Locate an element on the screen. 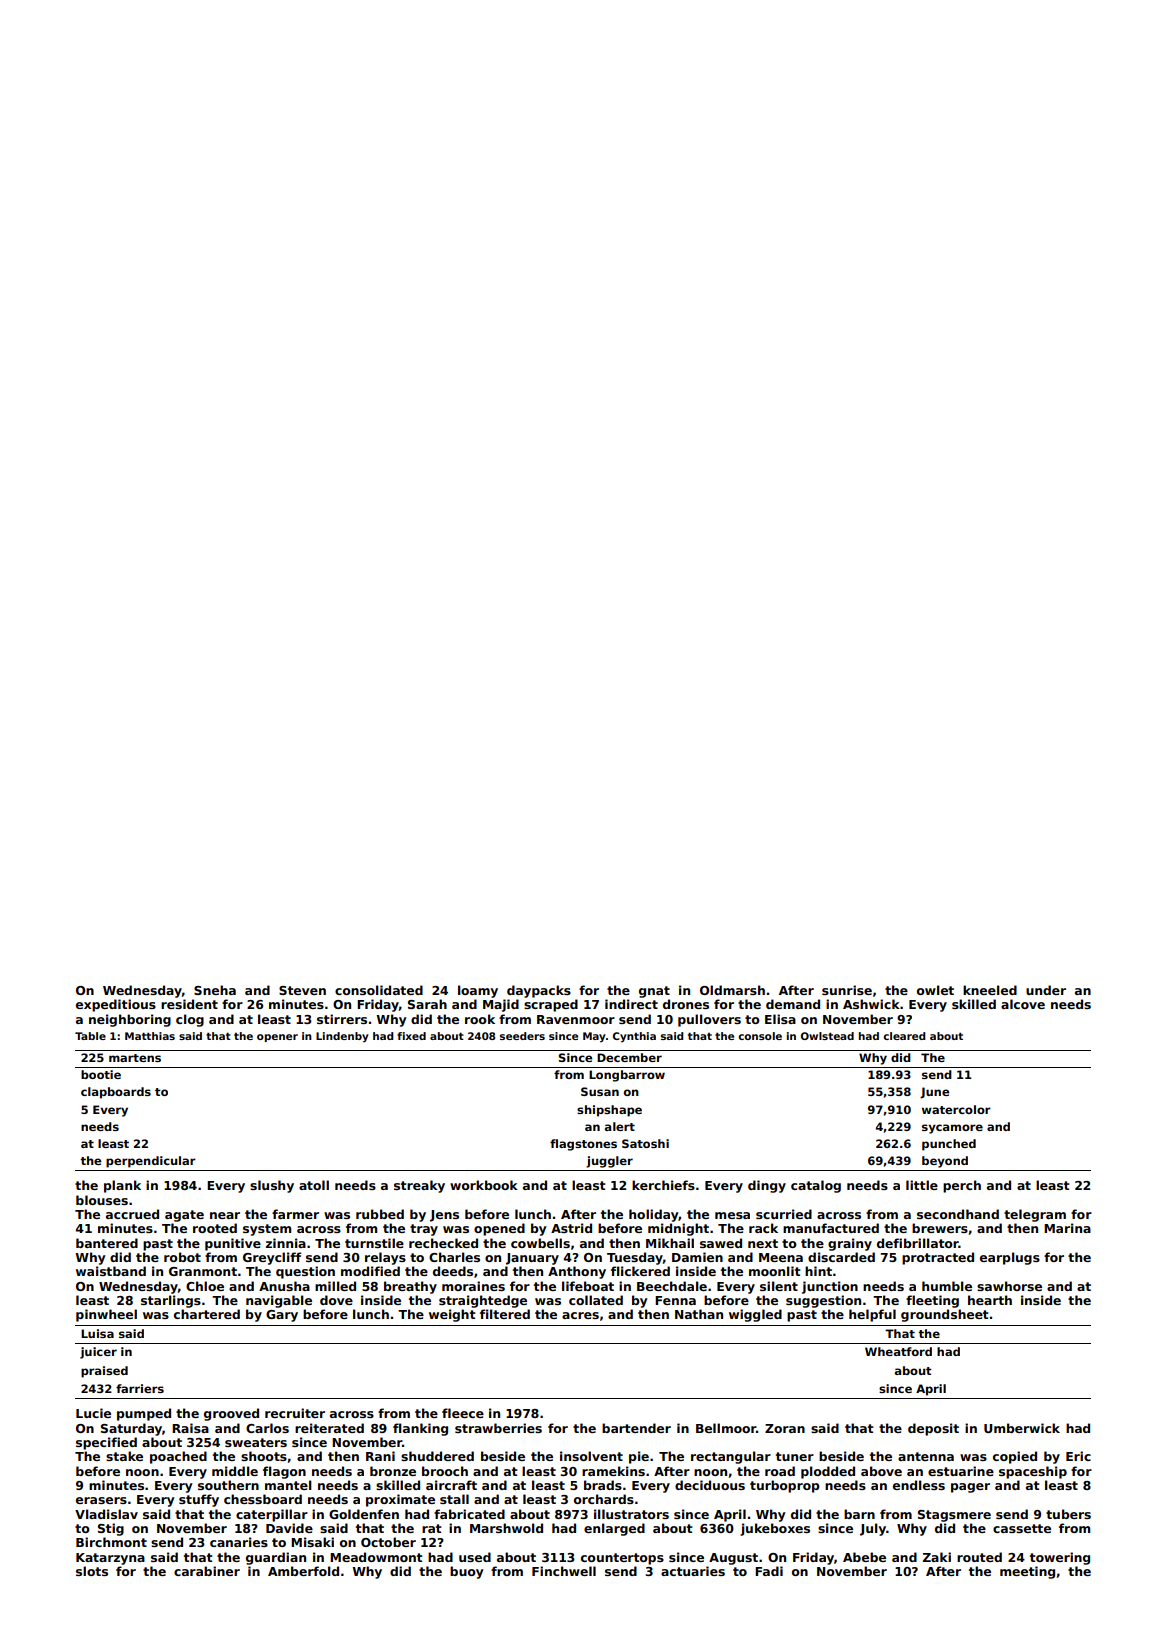 The height and width of the screenshot is (1650, 1167). Katarzyna is located at coordinates (110, 1559).
